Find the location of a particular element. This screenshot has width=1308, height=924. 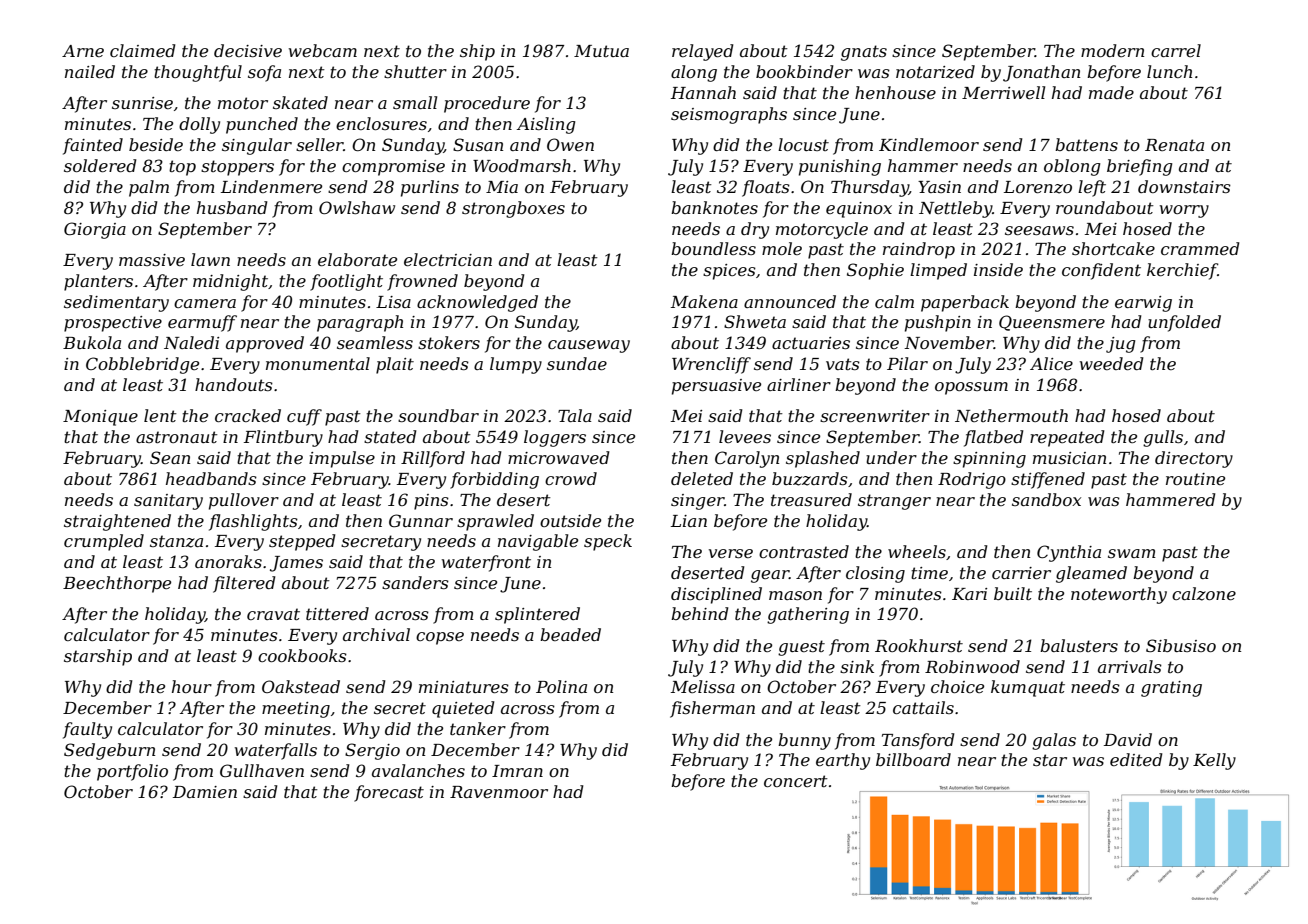

beaded is located at coordinates (570, 634).
